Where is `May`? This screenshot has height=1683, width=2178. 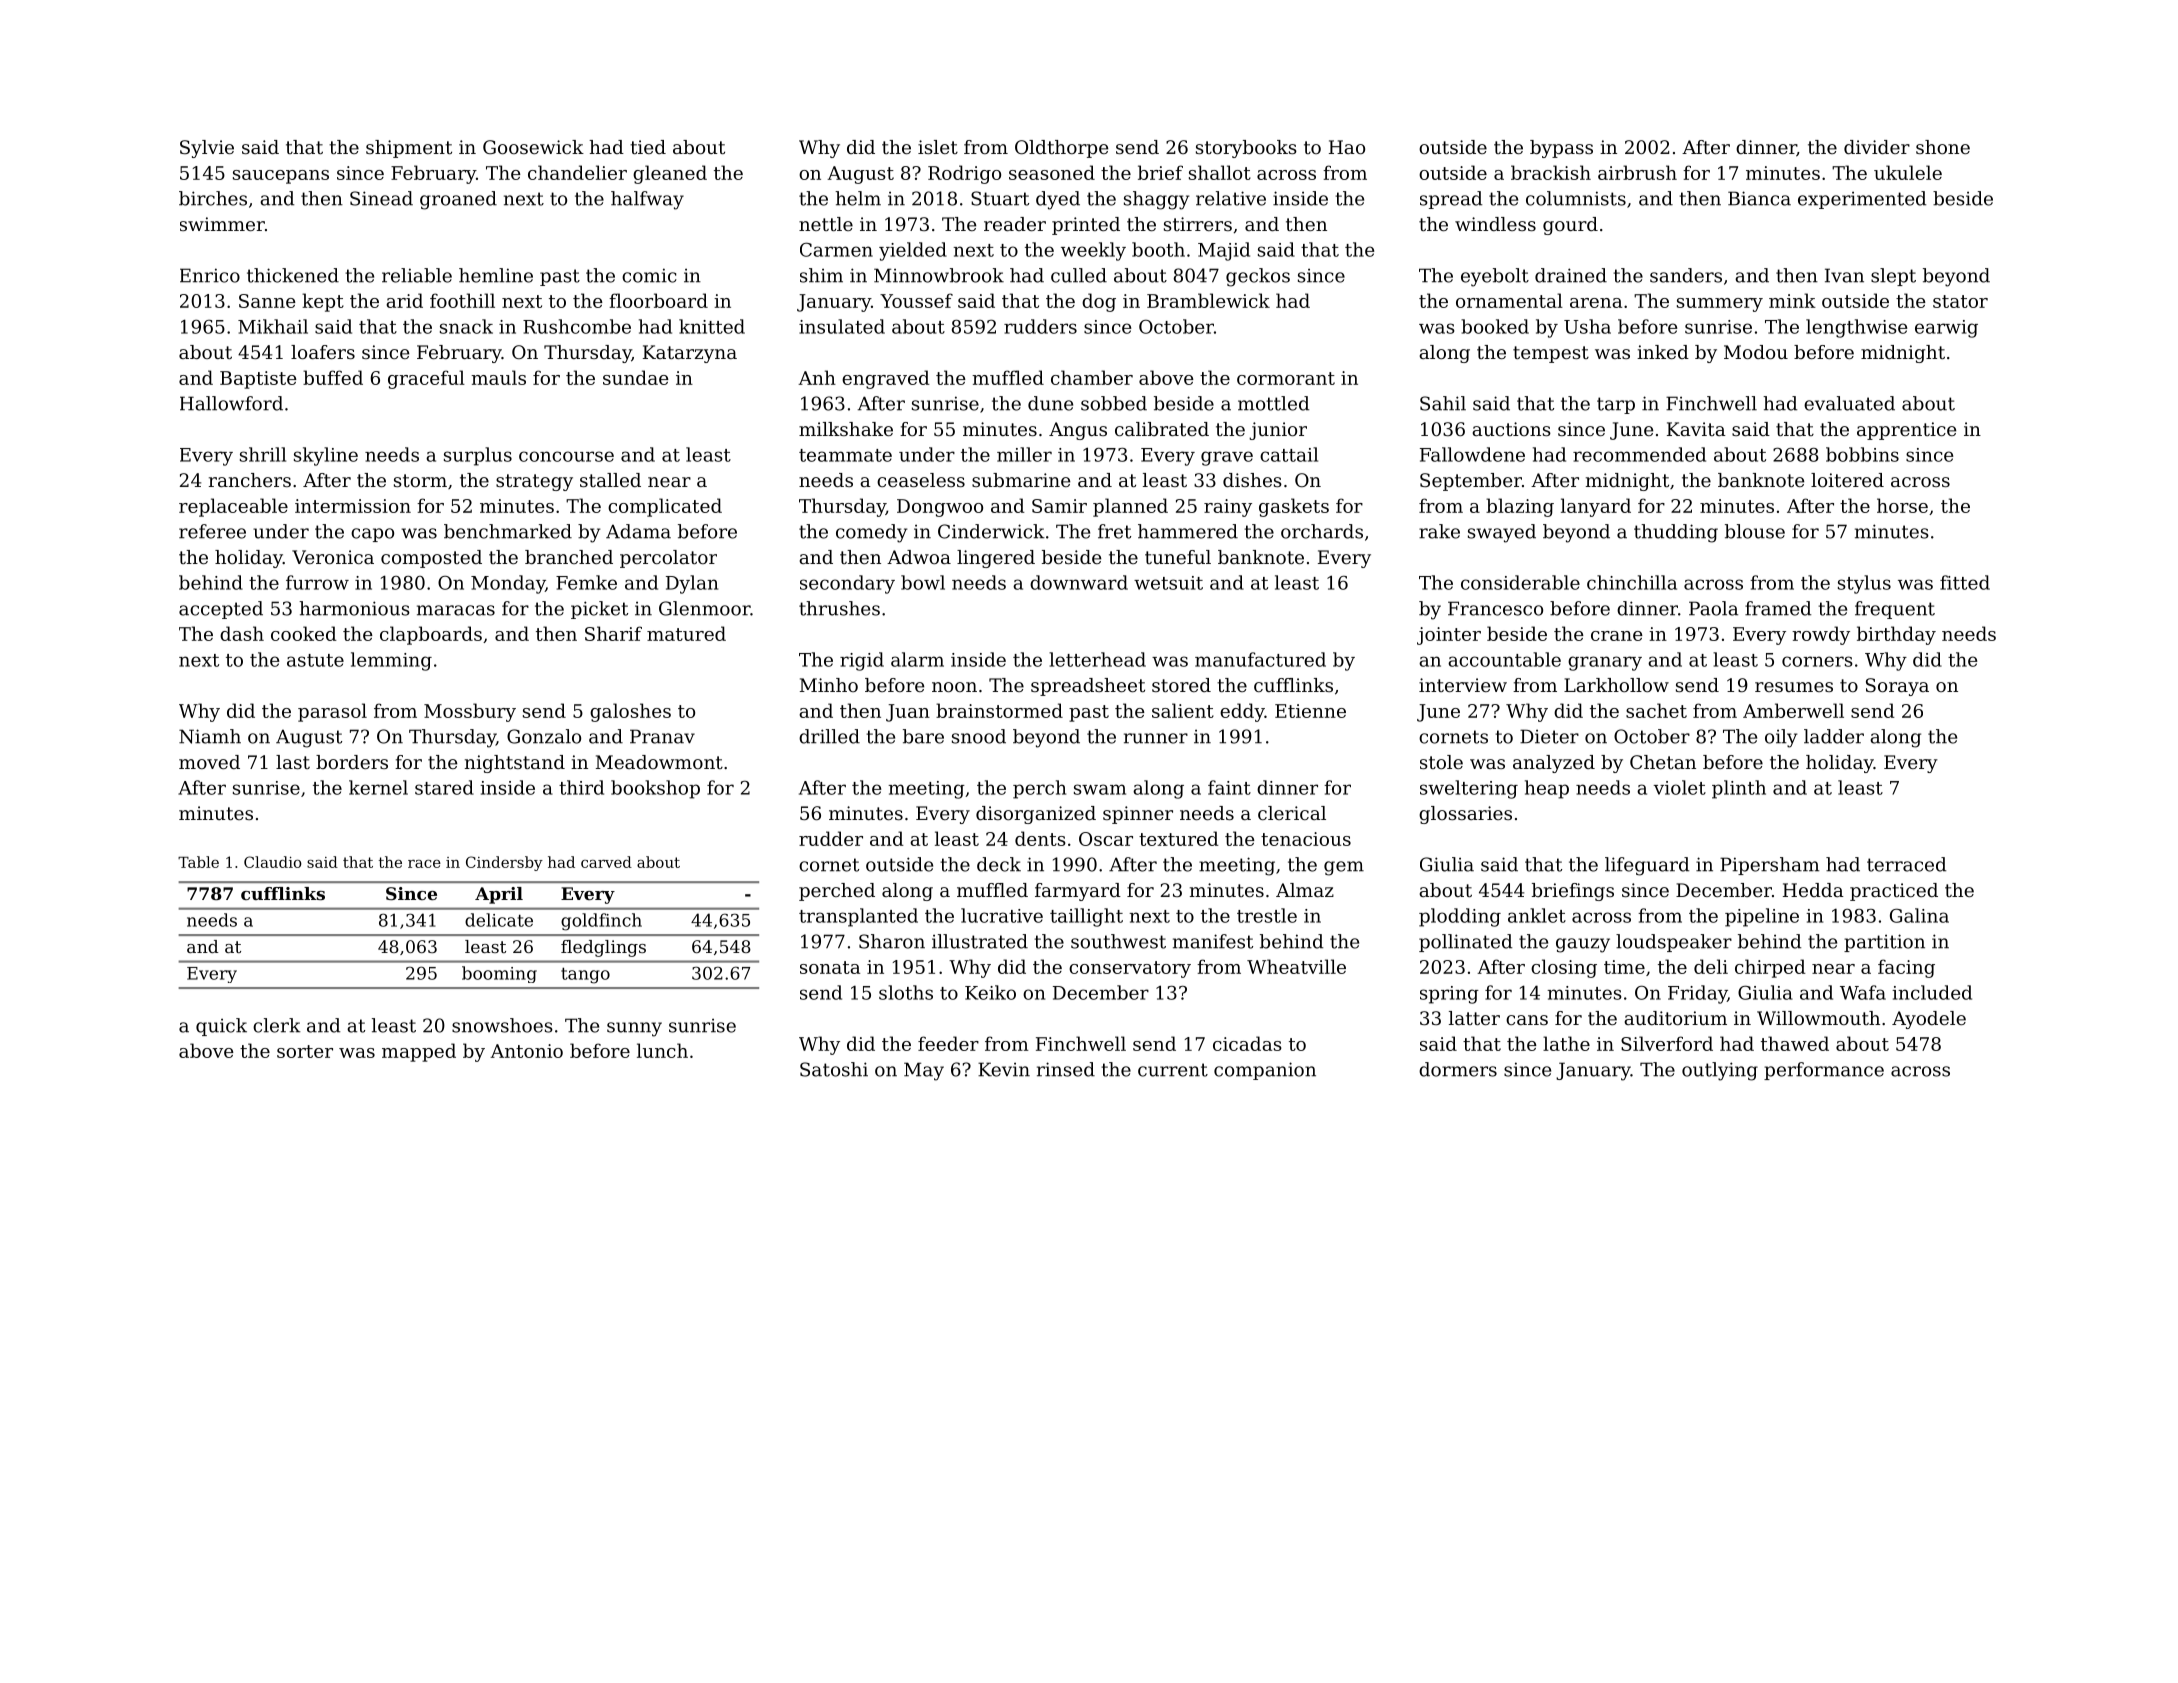
May is located at coordinates (924, 1071).
